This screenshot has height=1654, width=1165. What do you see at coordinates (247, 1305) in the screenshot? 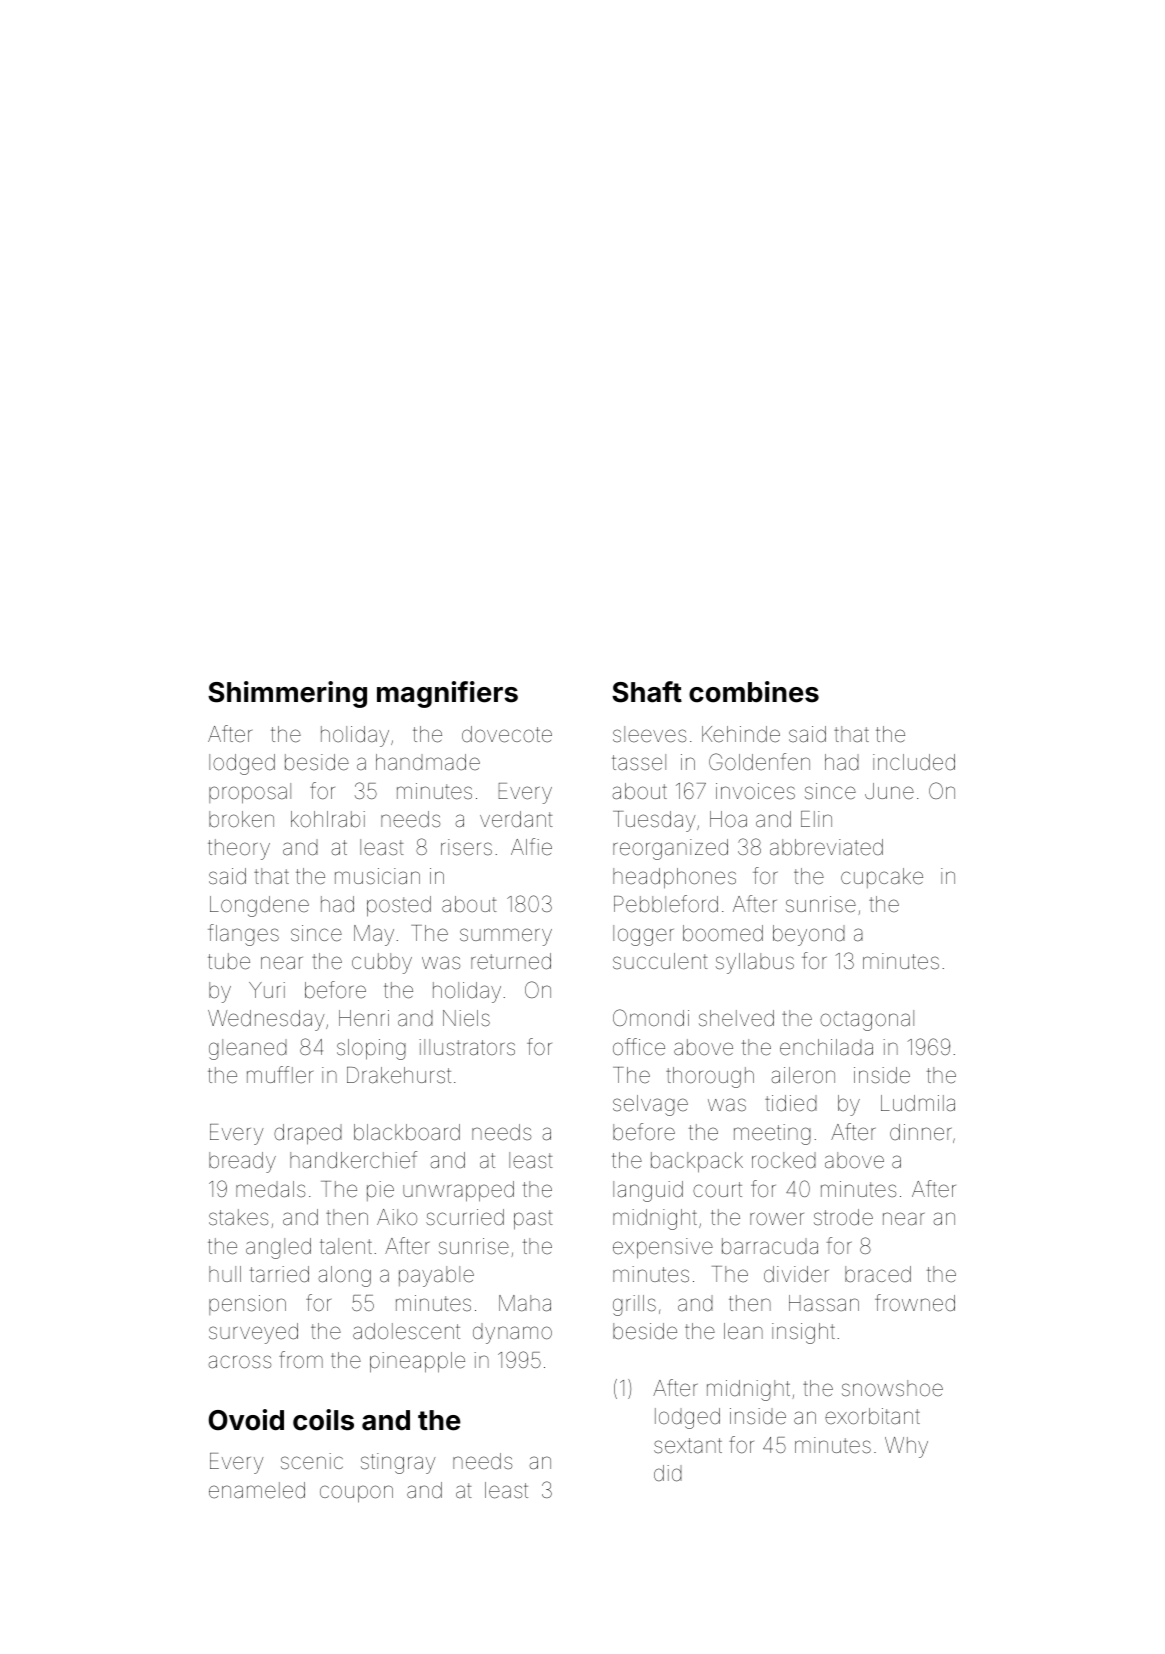
I see `pension` at bounding box center [247, 1305].
